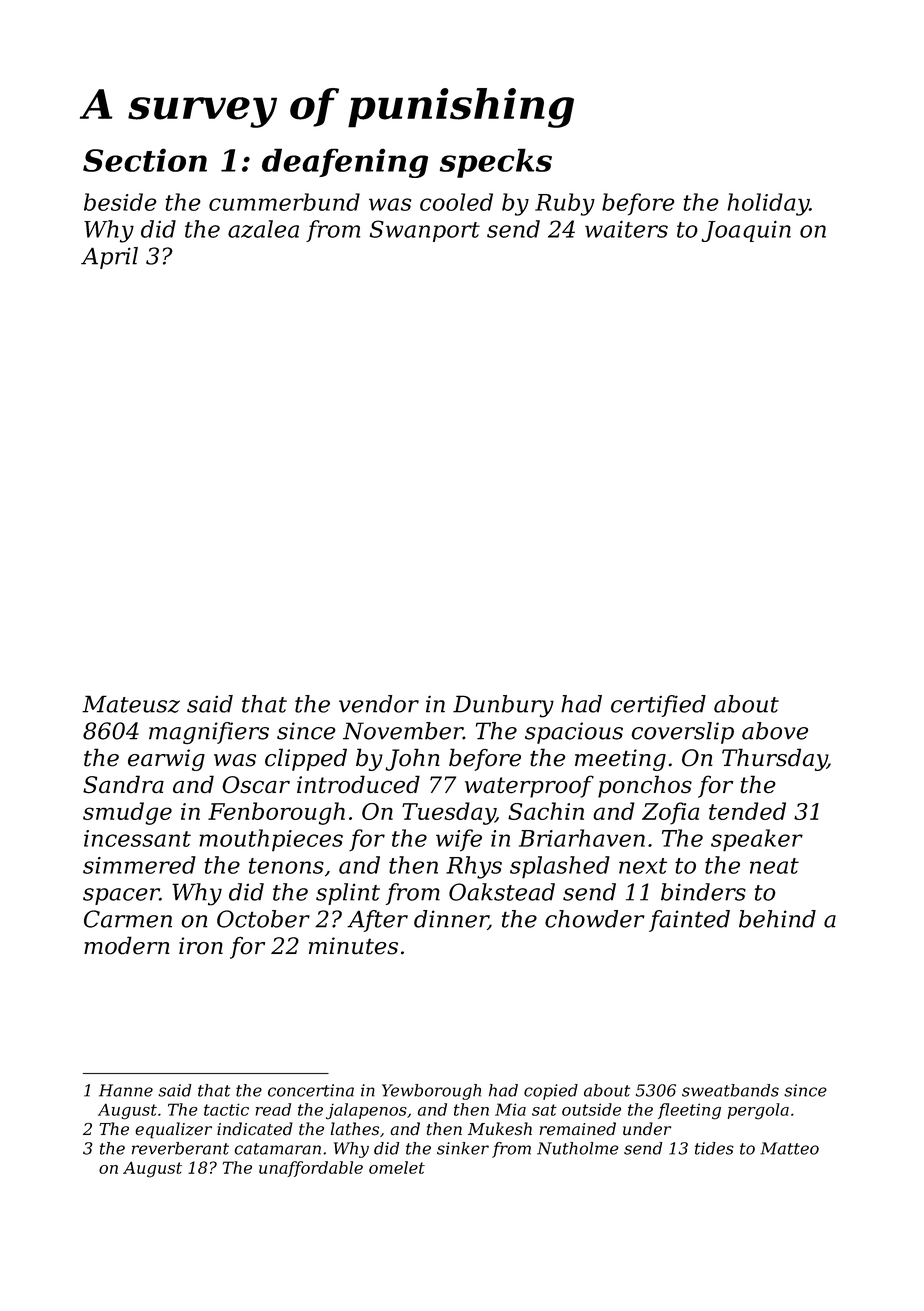  I want to click on Mateusz, so click(131, 704).
